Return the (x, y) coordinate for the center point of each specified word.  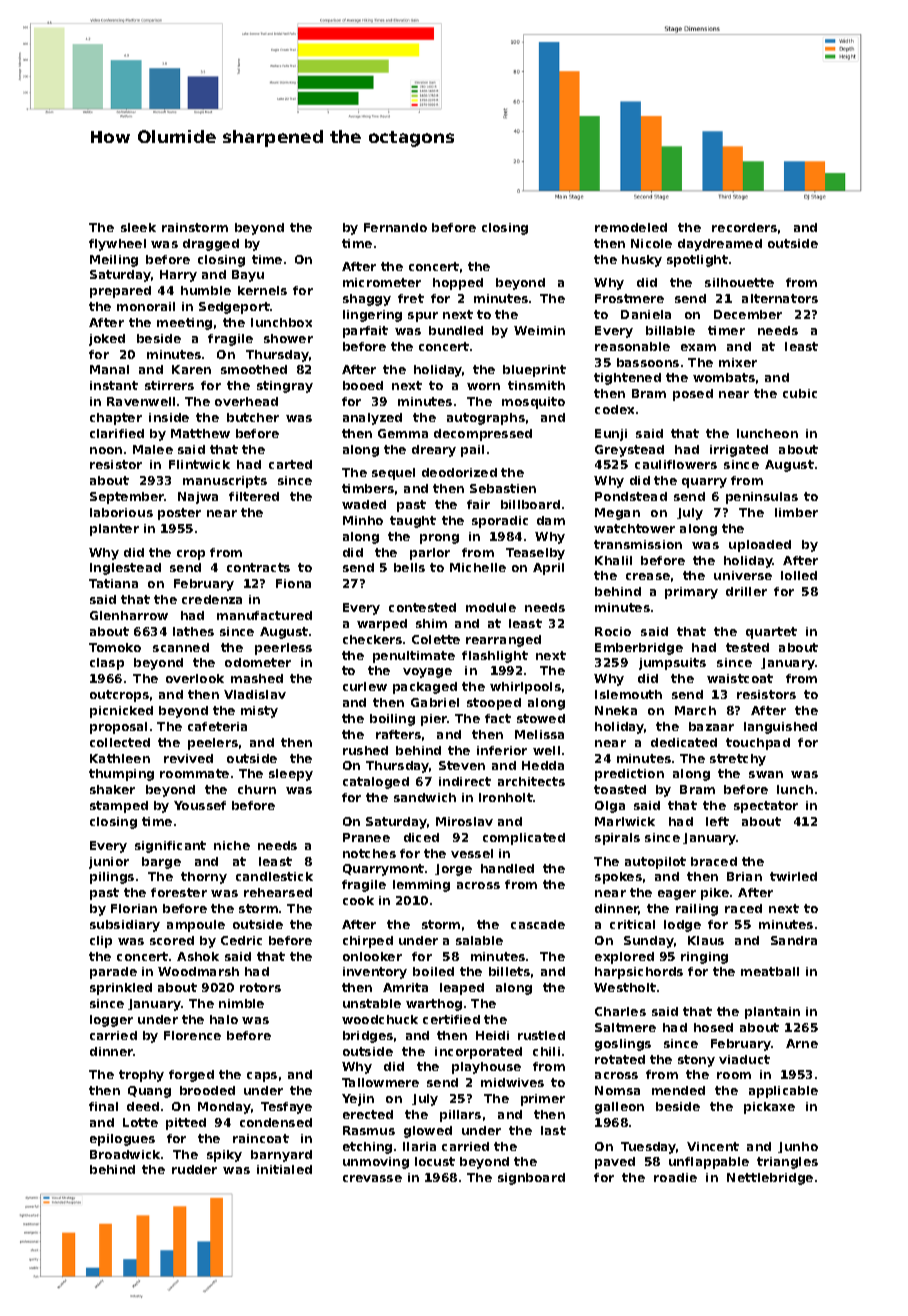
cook (358, 900)
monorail (146, 306)
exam (698, 347)
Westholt (625, 987)
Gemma (403, 433)
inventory (375, 973)
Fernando (395, 227)
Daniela (646, 314)
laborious (121, 512)
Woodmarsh (198, 971)
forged (191, 1076)
